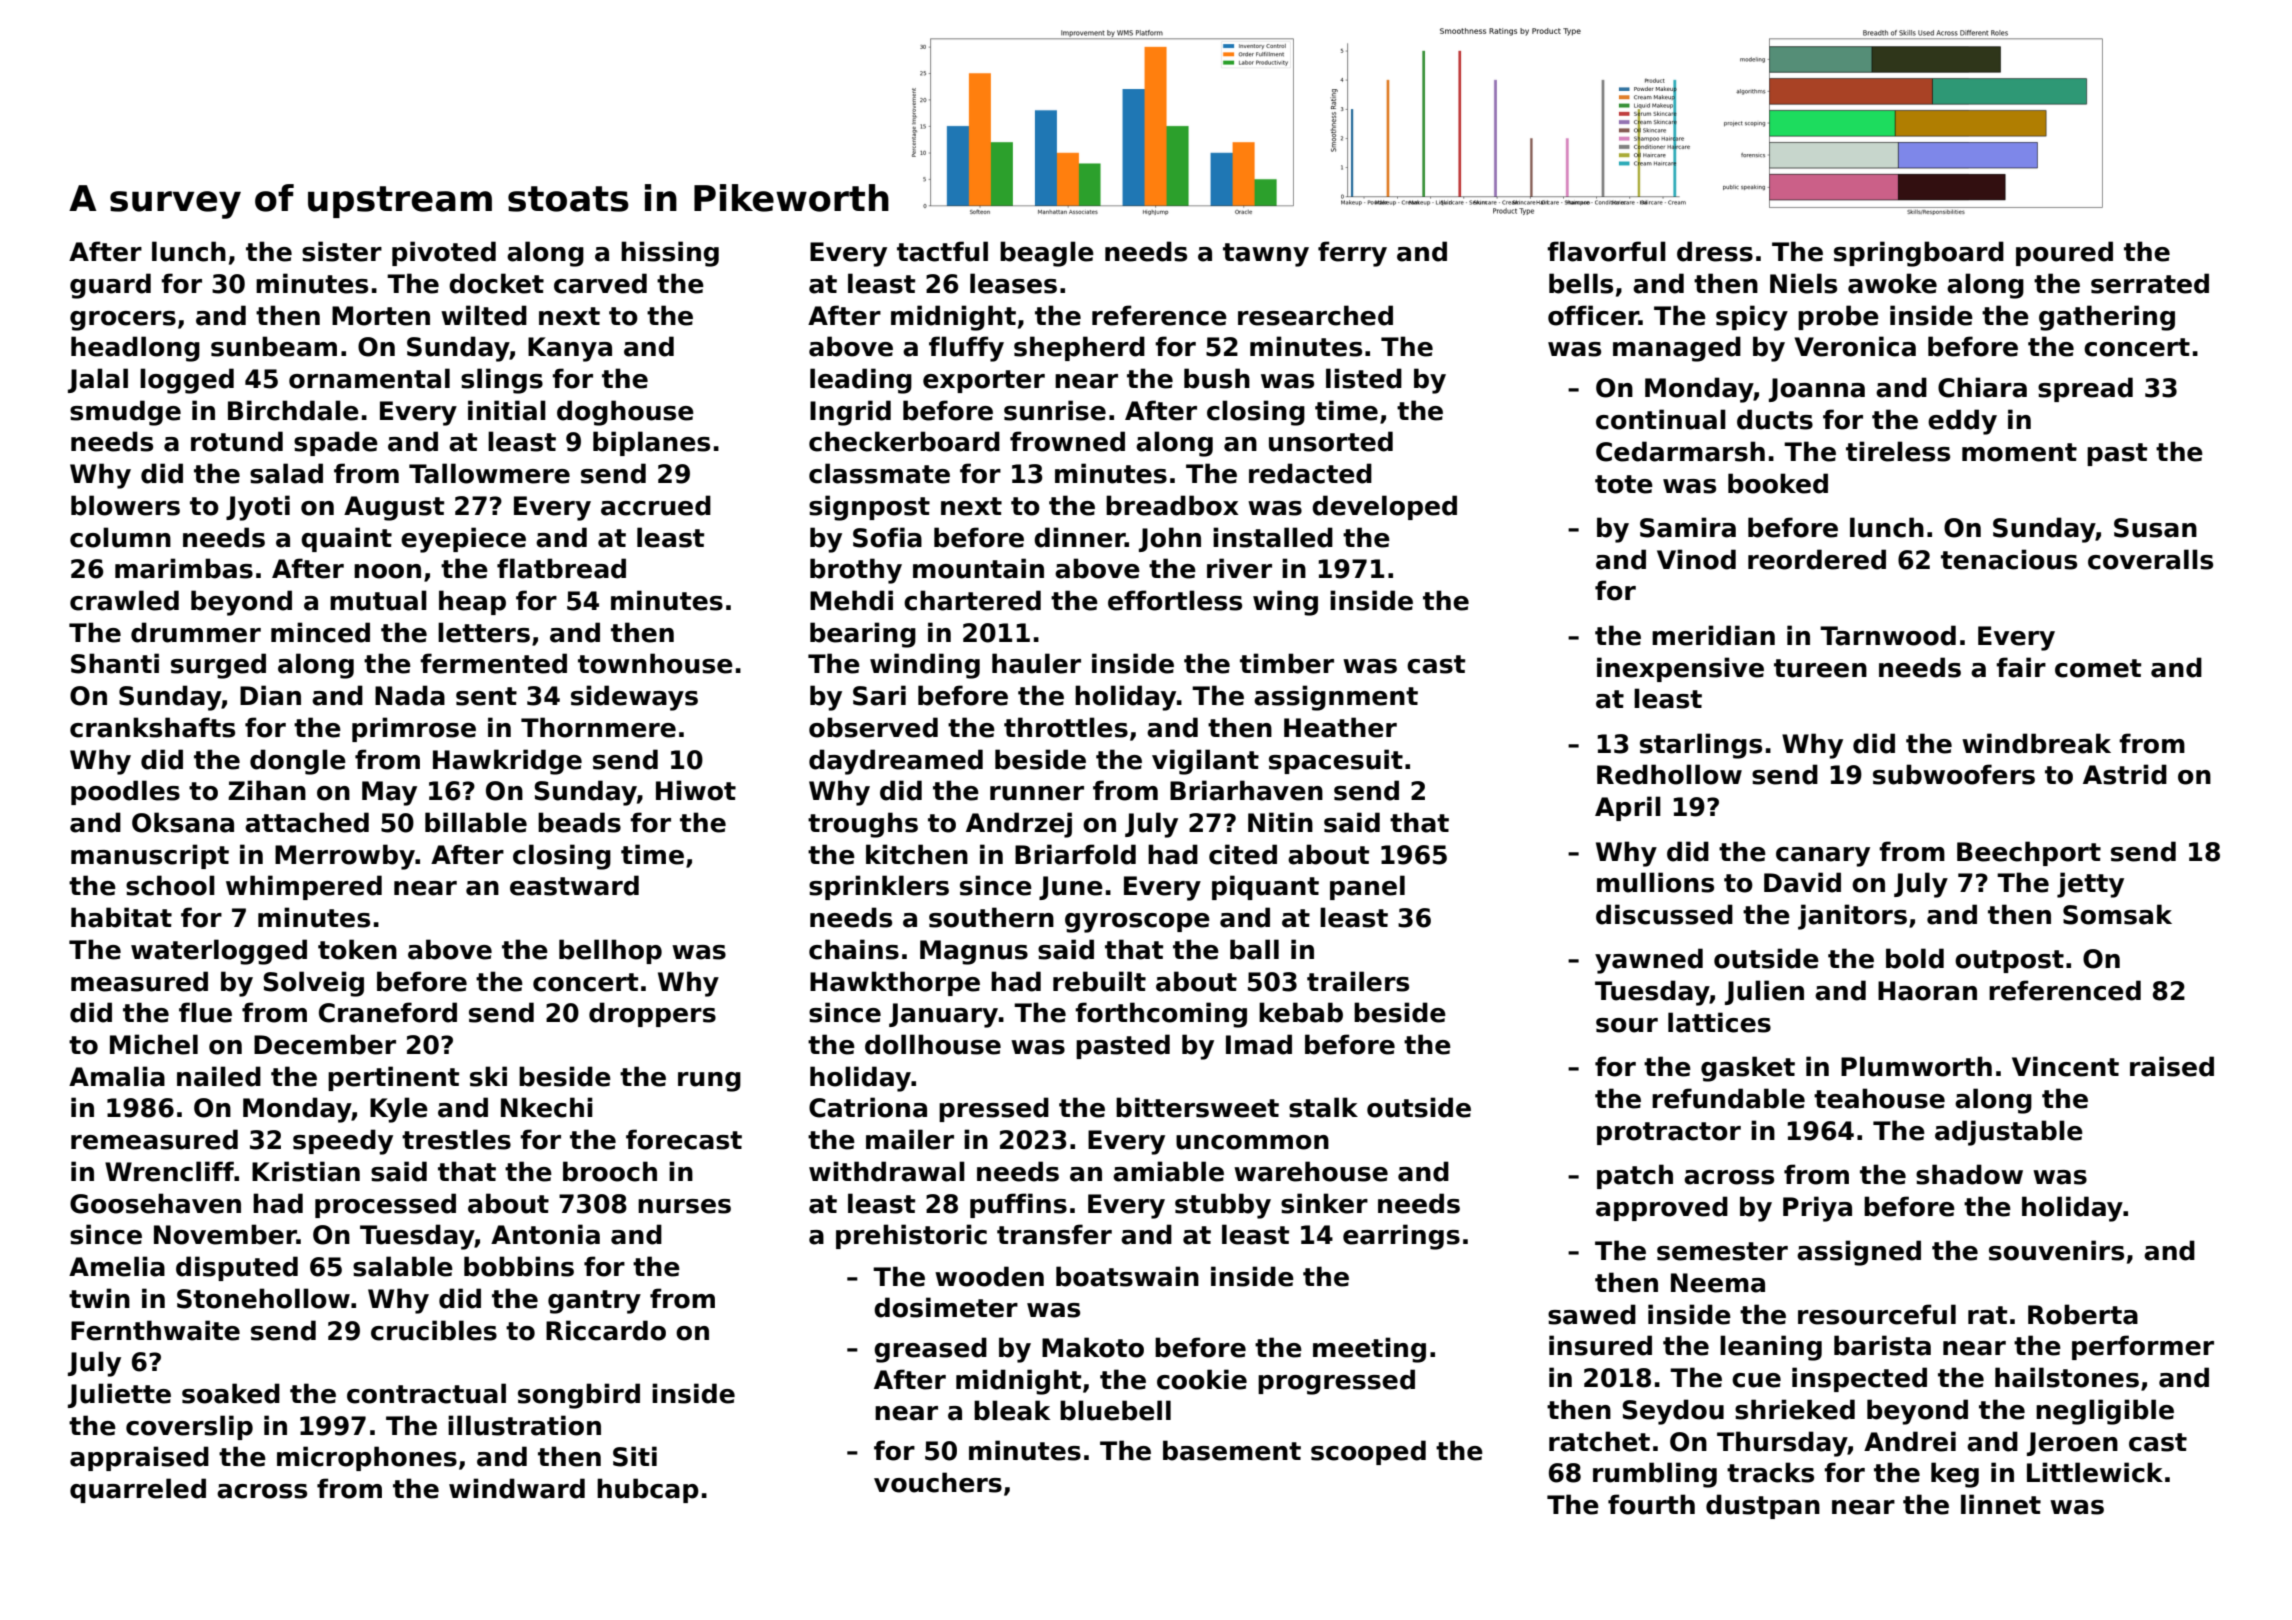 The image size is (2292, 1620). Describe the element at coordinates (237, 1268) in the screenshot. I see `disputed` at that location.
